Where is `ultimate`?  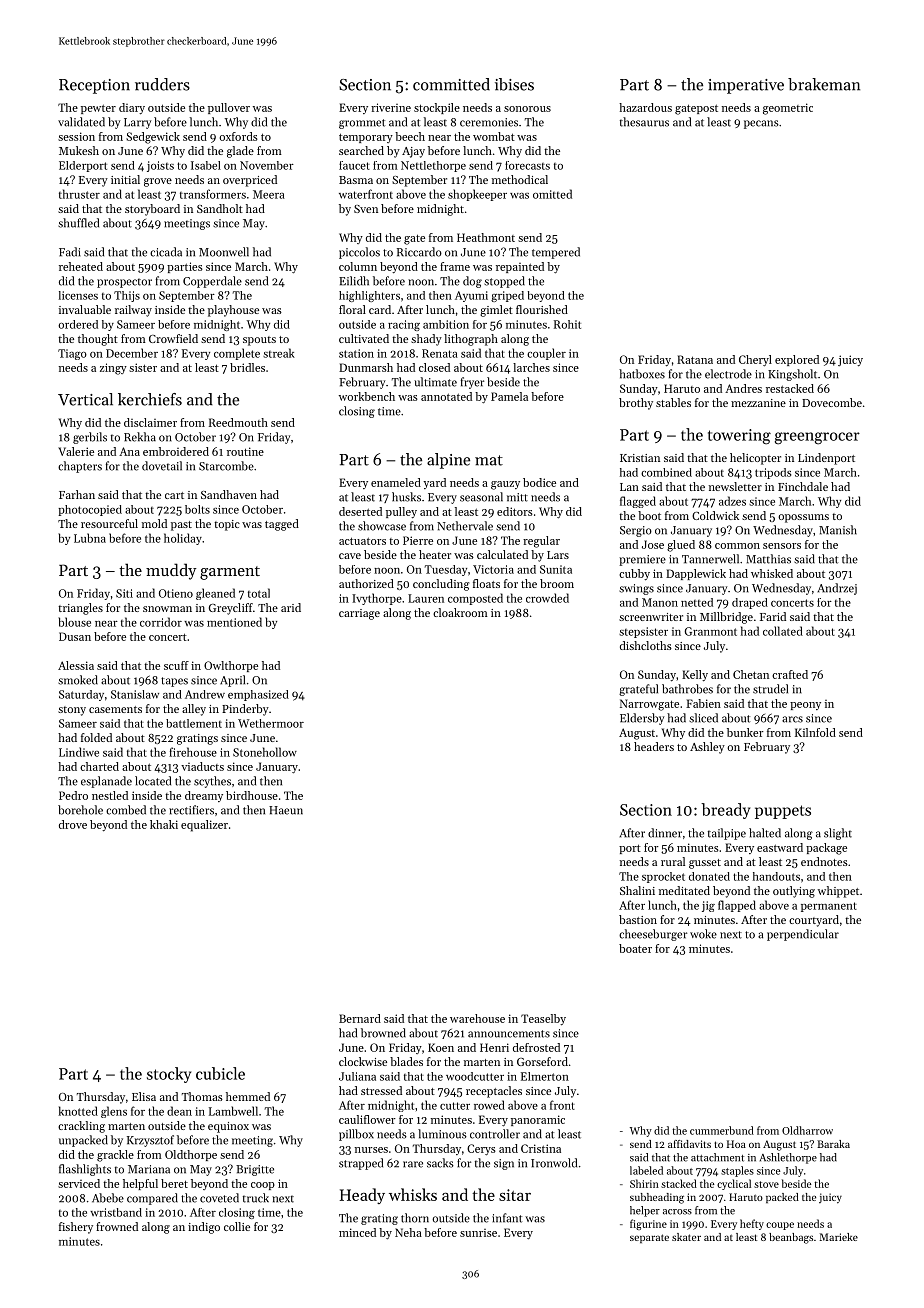 ultimate is located at coordinates (435, 382).
